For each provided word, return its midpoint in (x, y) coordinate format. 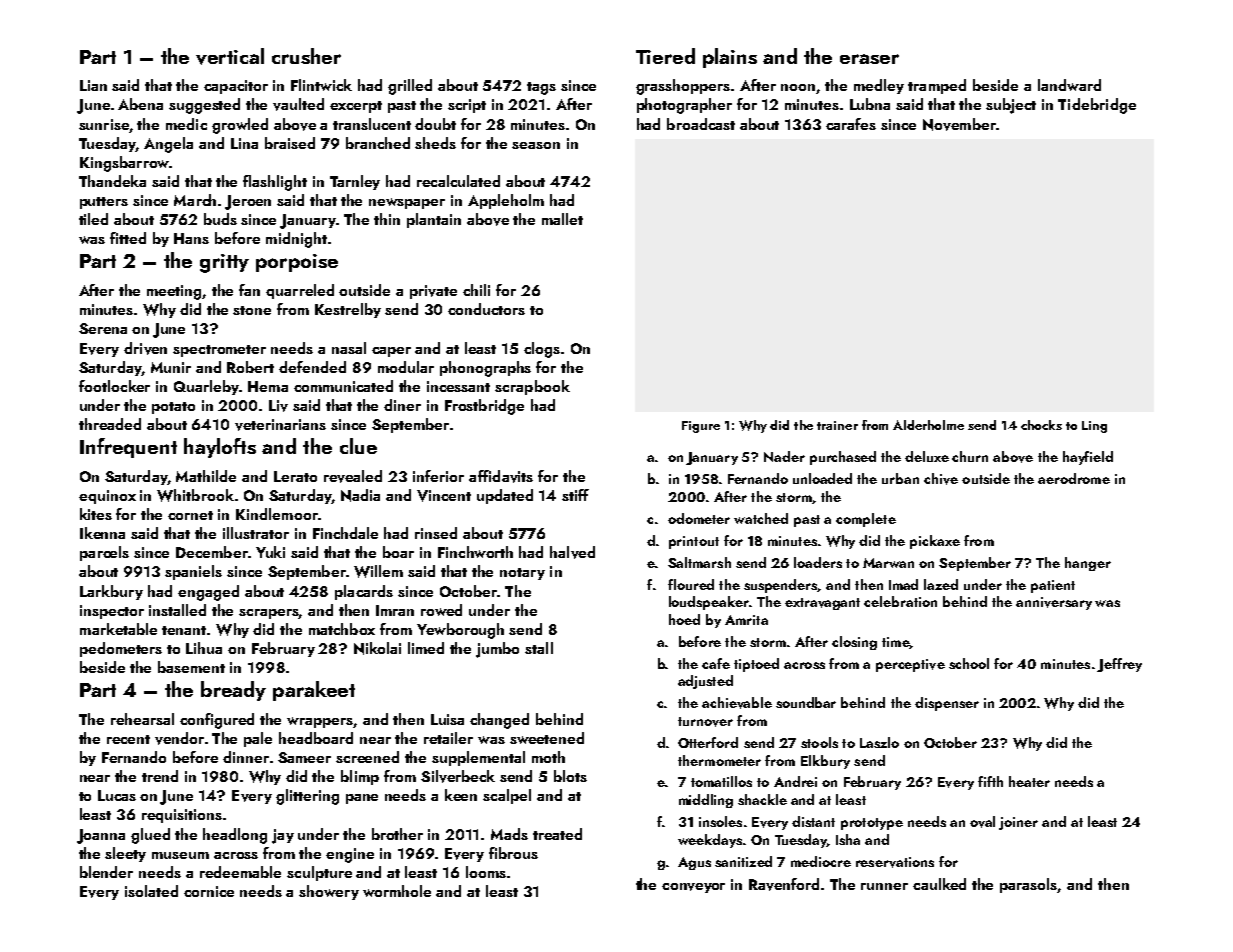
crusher (306, 56)
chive (941, 479)
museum (180, 855)
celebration (900, 601)
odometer (699, 518)
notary (522, 574)
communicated (343, 386)
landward (1069, 85)
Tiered (665, 56)
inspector (112, 612)
